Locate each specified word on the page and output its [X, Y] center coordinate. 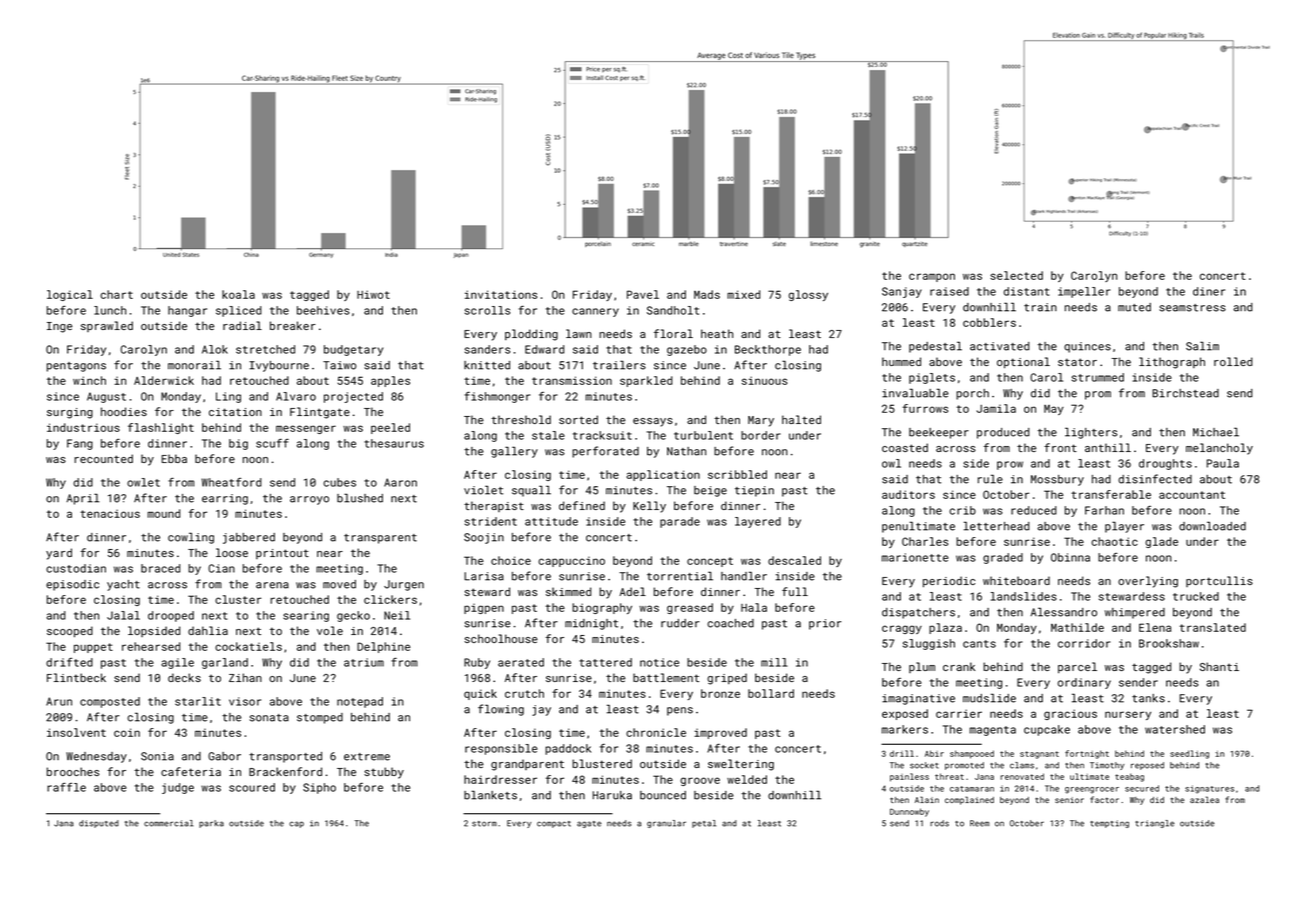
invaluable [915, 393]
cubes [339, 482]
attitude [551, 521]
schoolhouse [501, 638]
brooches [73, 771]
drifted [69, 662]
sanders [487, 349]
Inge [59, 327]
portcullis [1219, 581]
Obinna [1070, 557]
